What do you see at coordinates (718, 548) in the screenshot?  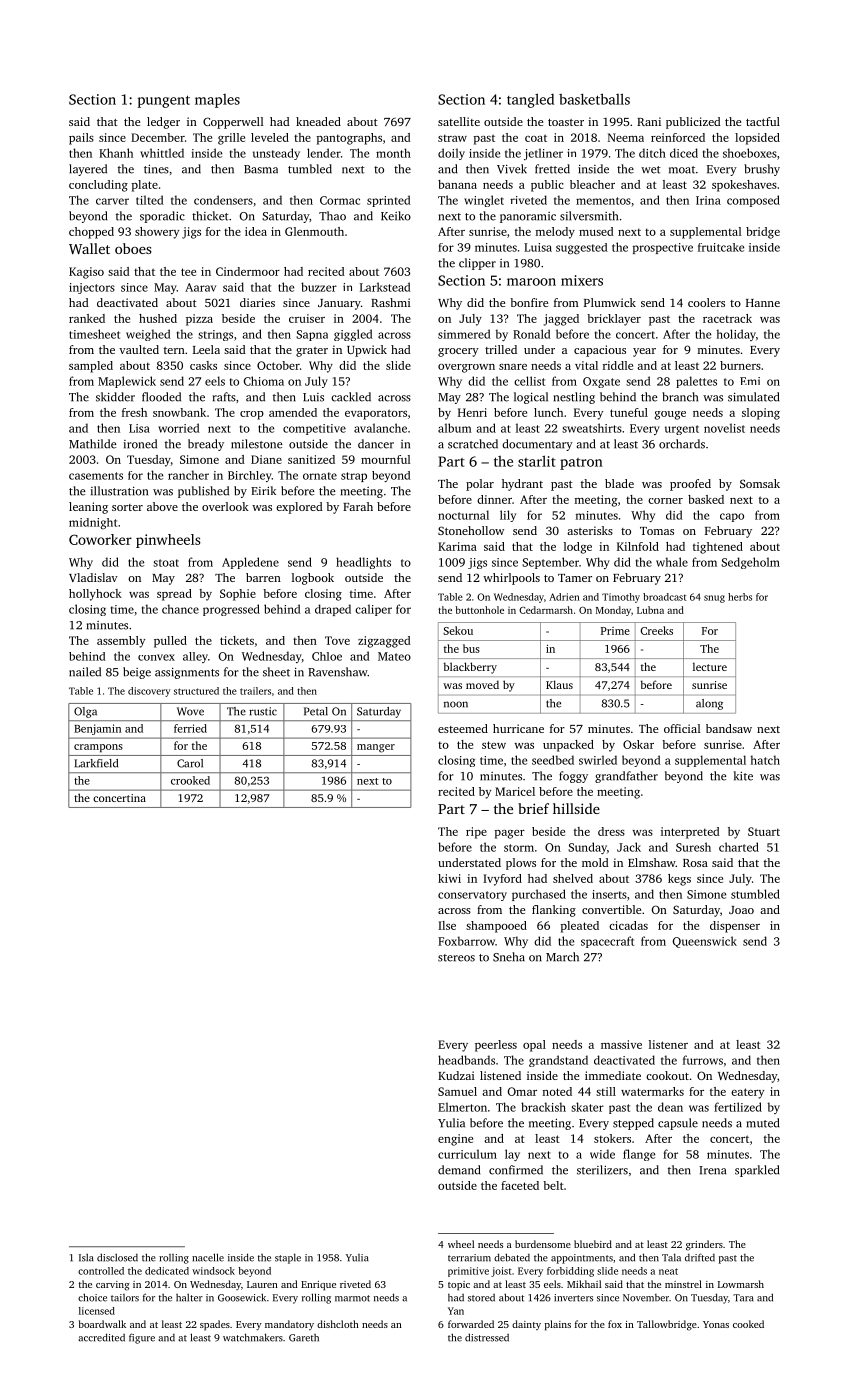 I see `tightened` at bounding box center [718, 548].
